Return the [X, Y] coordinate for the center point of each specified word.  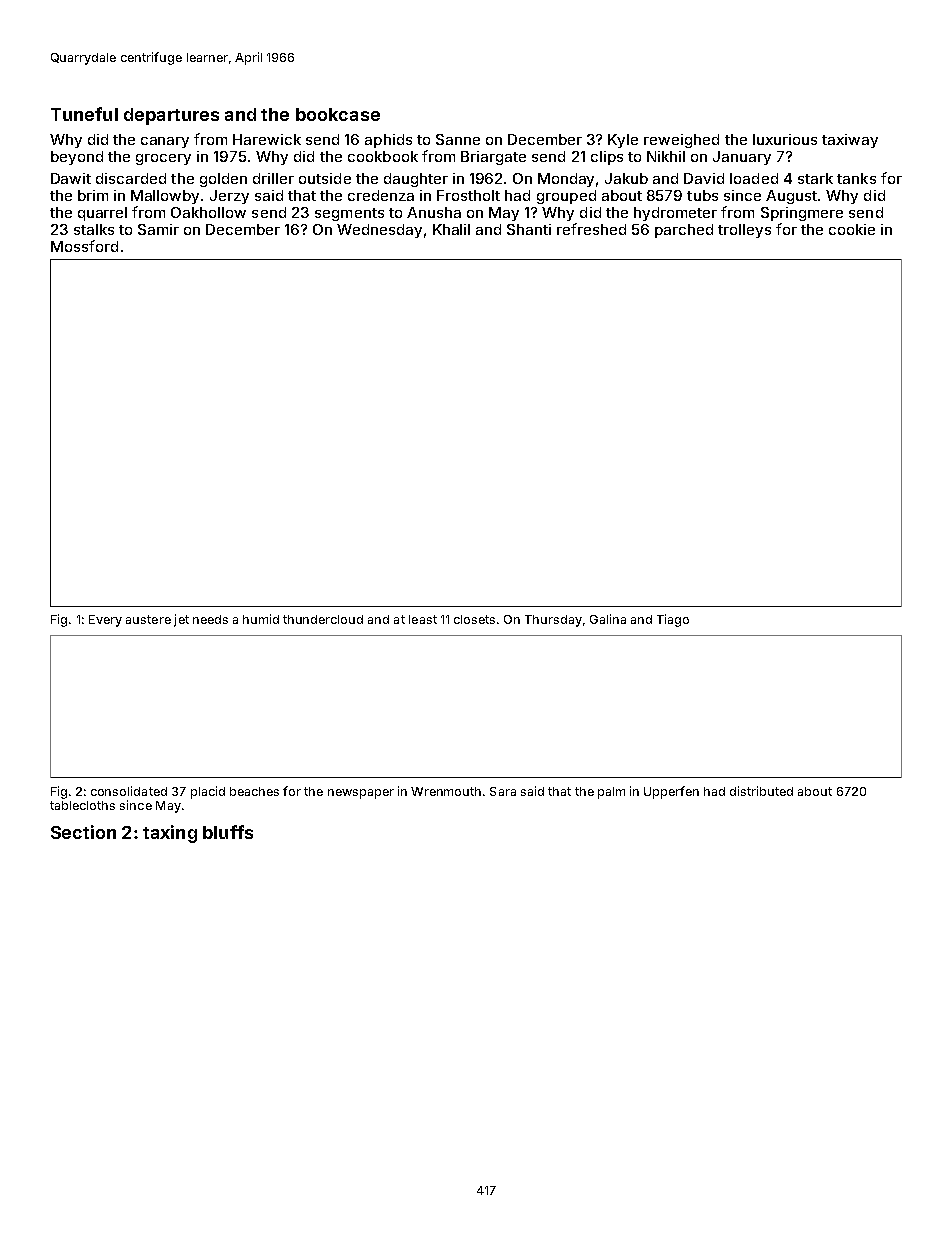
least [423, 619]
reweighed [681, 141]
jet [181, 620]
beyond [77, 158]
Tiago [673, 620]
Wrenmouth [446, 791]
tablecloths [82, 805]
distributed [761, 791]
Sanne [458, 139]
